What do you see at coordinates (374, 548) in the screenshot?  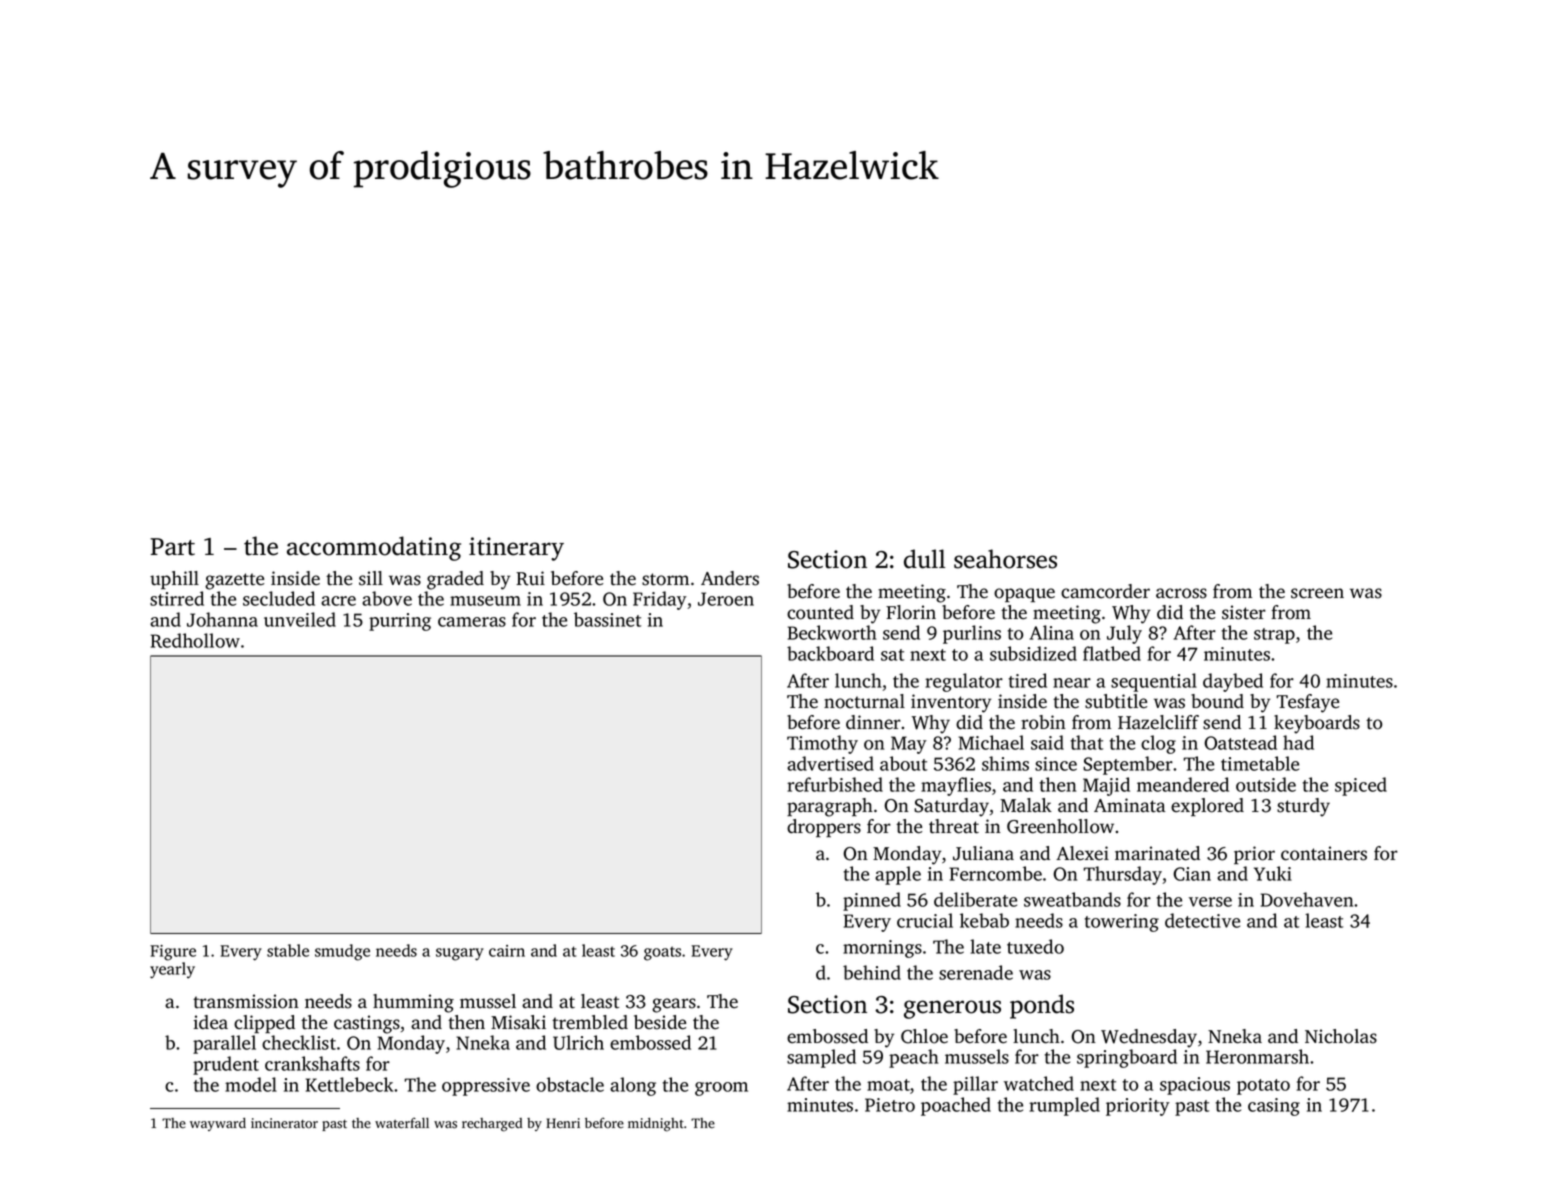 I see `accommodating` at bounding box center [374, 548].
